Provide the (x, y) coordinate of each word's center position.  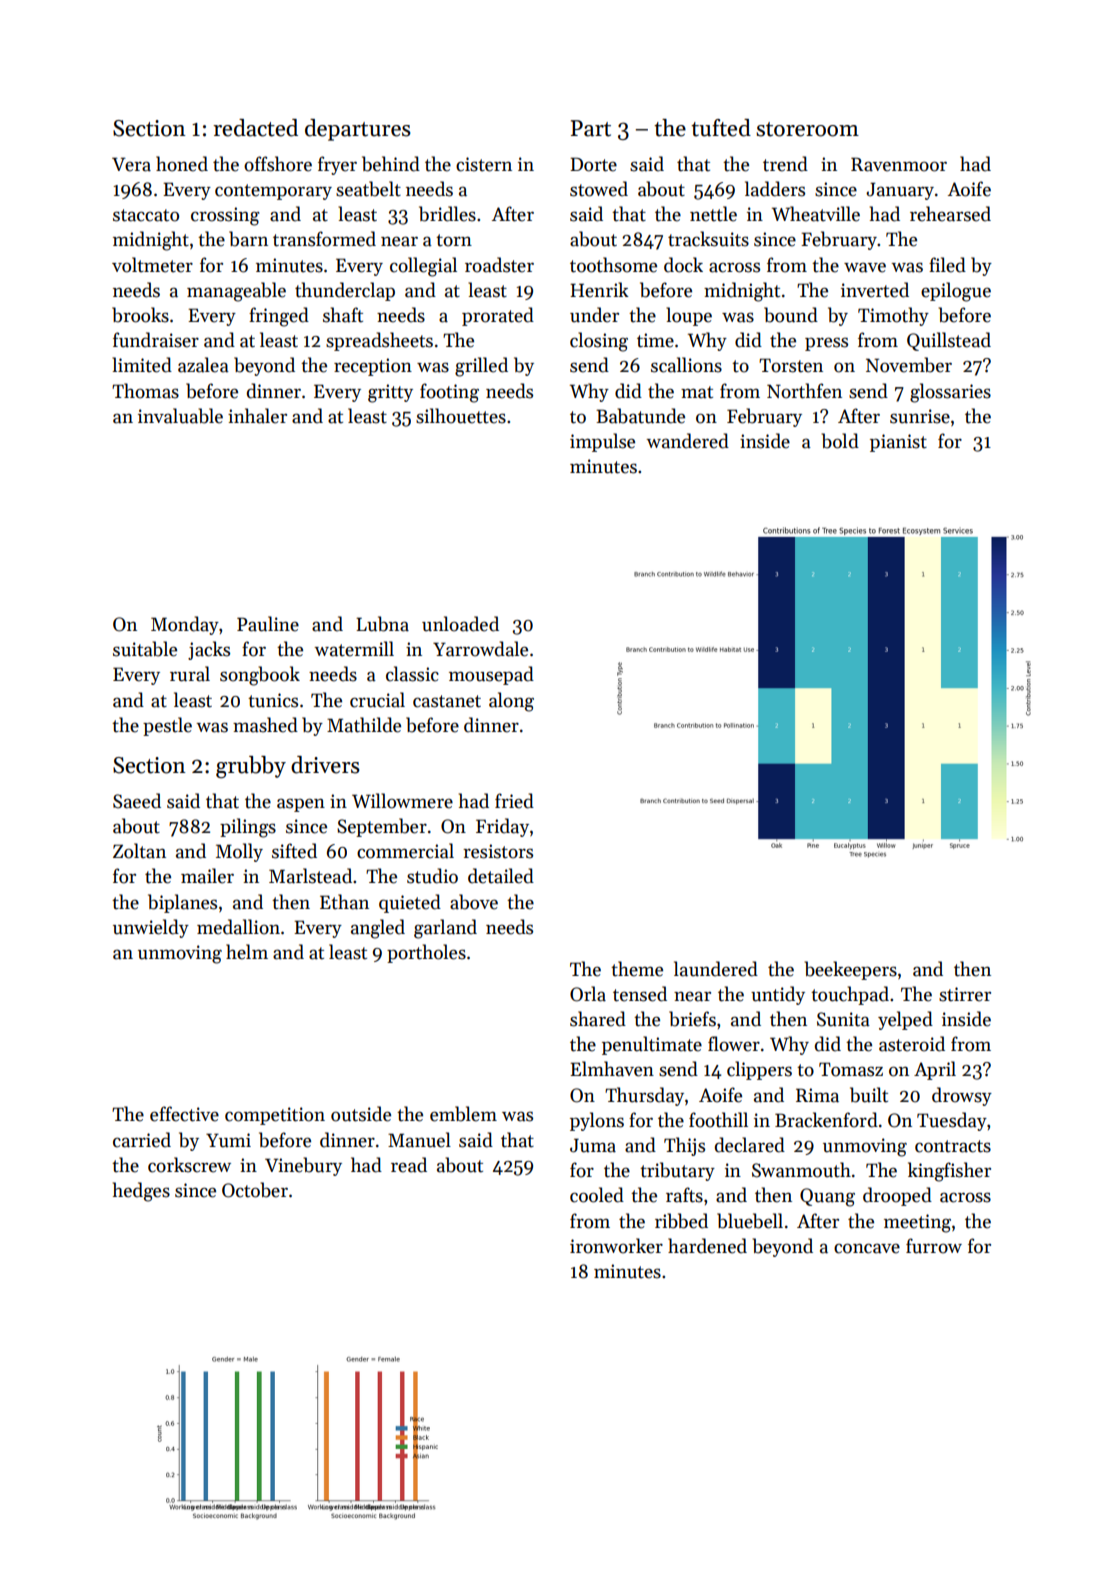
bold (840, 441)
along (511, 702)
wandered (687, 441)
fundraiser (156, 340)
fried (514, 801)
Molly (239, 852)
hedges (141, 1192)
